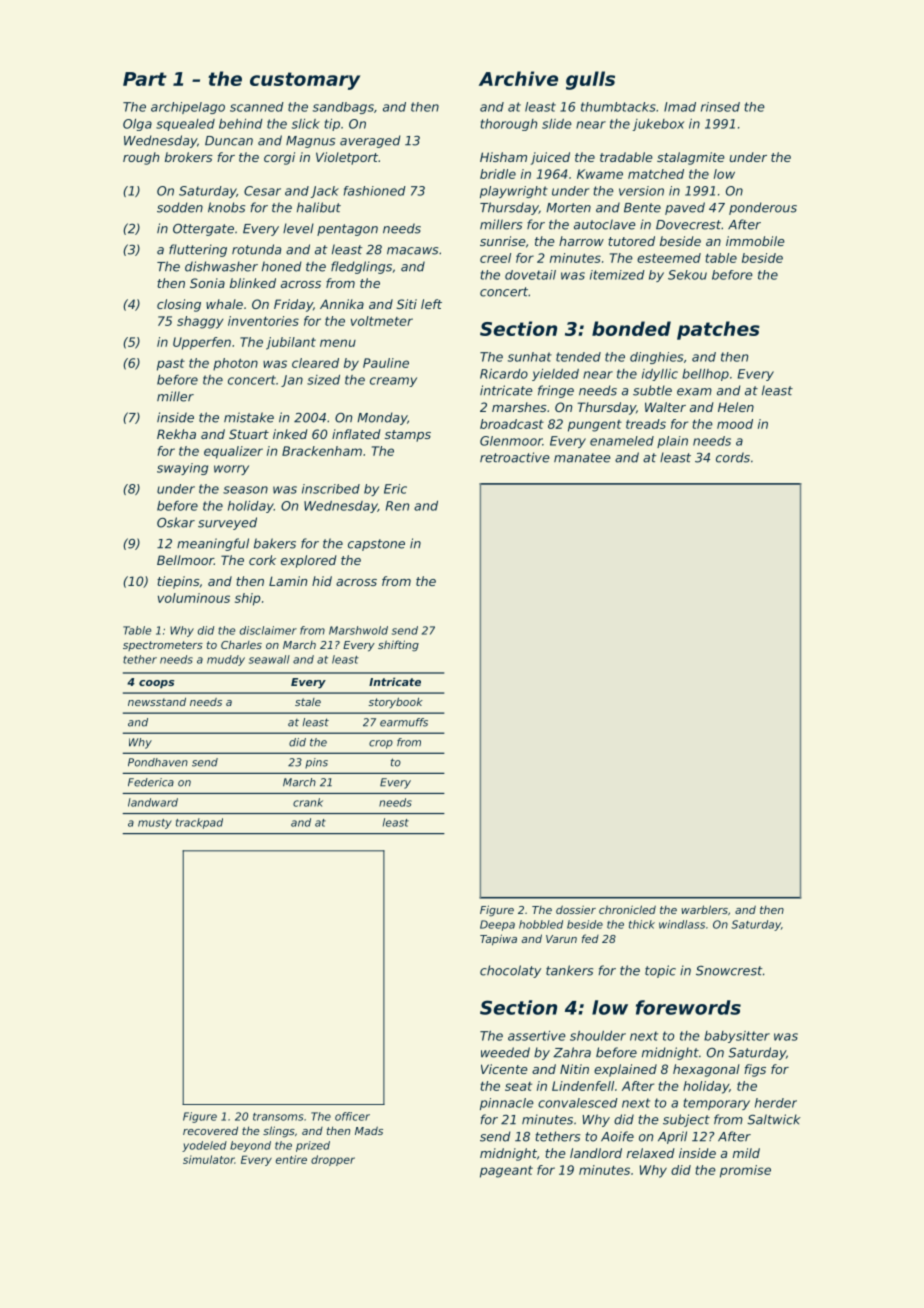 This image has width=924, height=1308. What do you see at coordinates (685, 208) in the image?
I see `paved` at bounding box center [685, 208].
